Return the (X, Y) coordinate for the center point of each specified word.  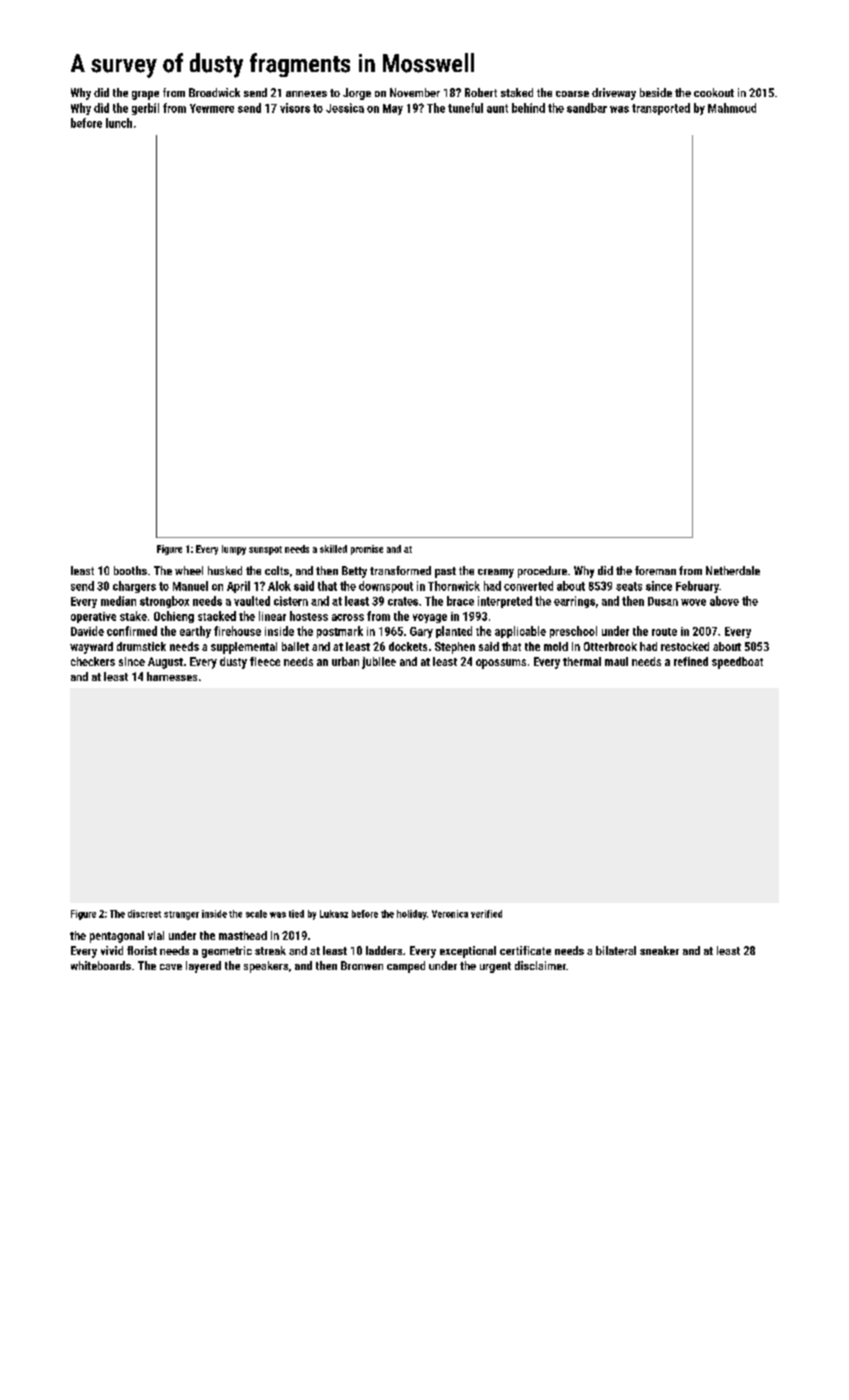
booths (130, 570)
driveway (614, 94)
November (415, 92)
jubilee (379, 663)
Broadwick (214, 92)
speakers (266, 967)
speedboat (737, 663)
